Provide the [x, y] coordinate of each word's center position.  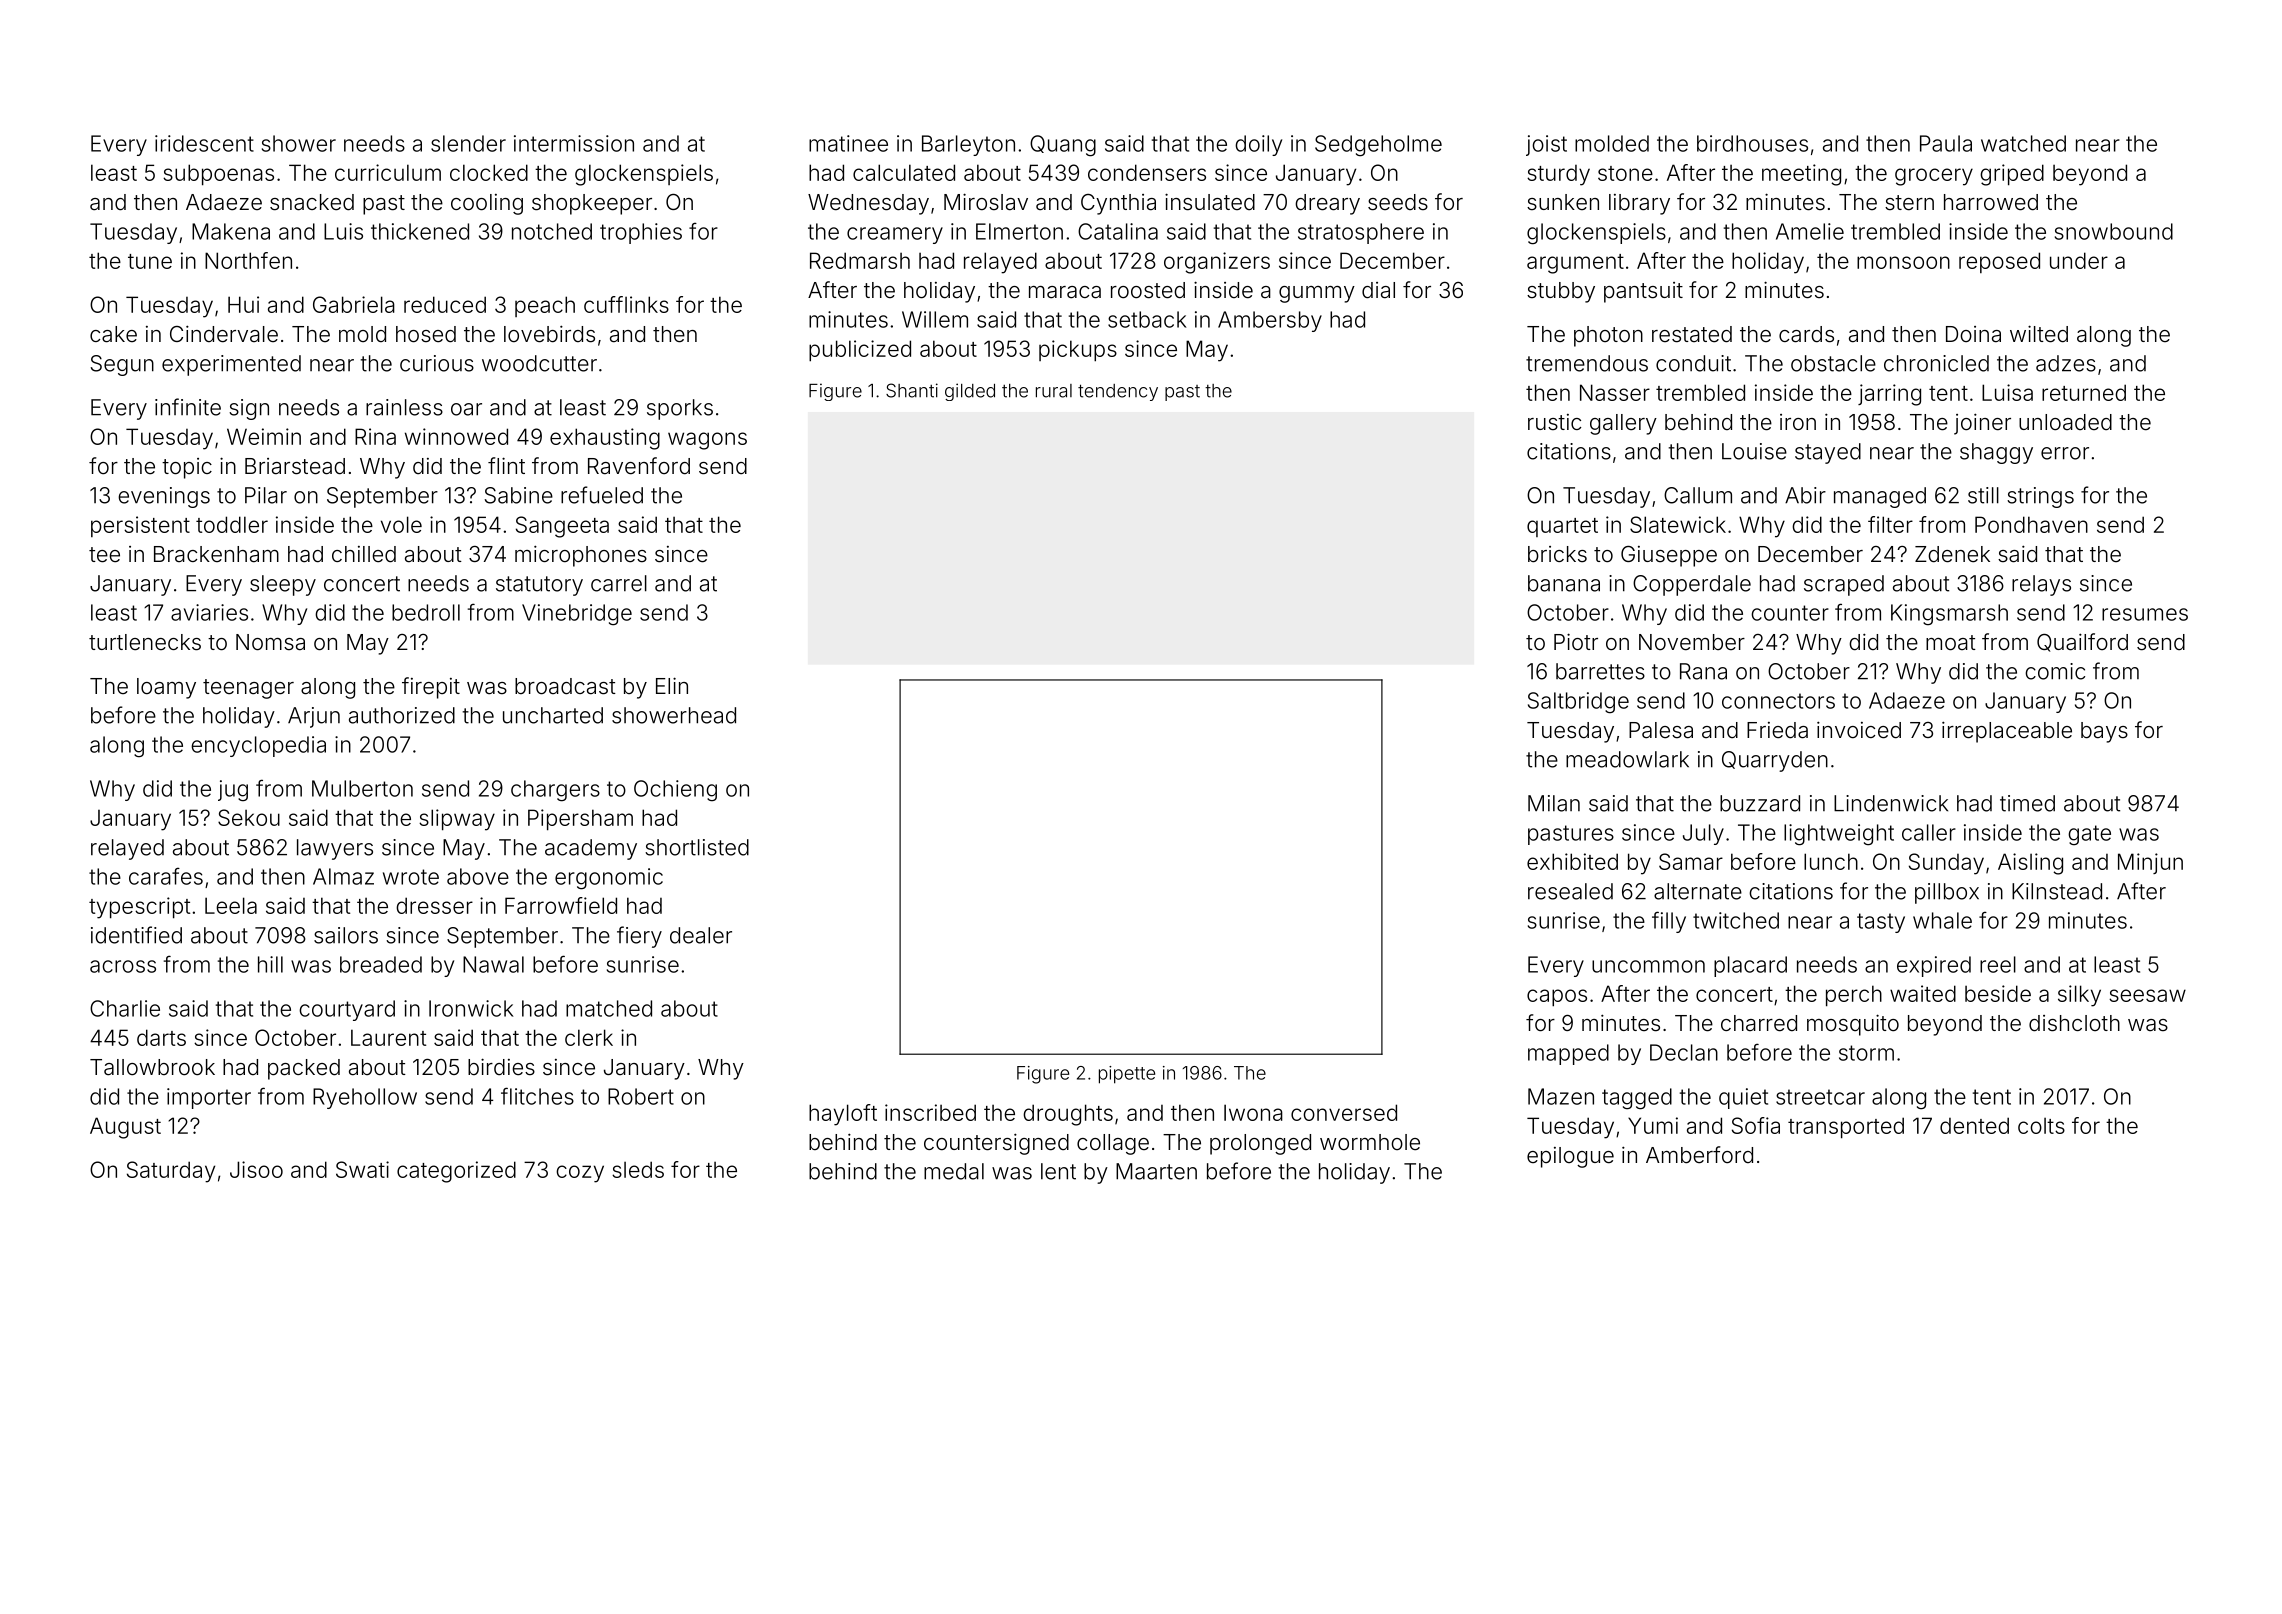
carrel [619, 583]
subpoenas [218, 175]
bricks [1557, 554]
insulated [1210, 202]
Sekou [249, 817]
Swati [362, 1169]
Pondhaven [2031, 524]
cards [1806, 334]
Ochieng [675, 790]
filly [1669, 922]
